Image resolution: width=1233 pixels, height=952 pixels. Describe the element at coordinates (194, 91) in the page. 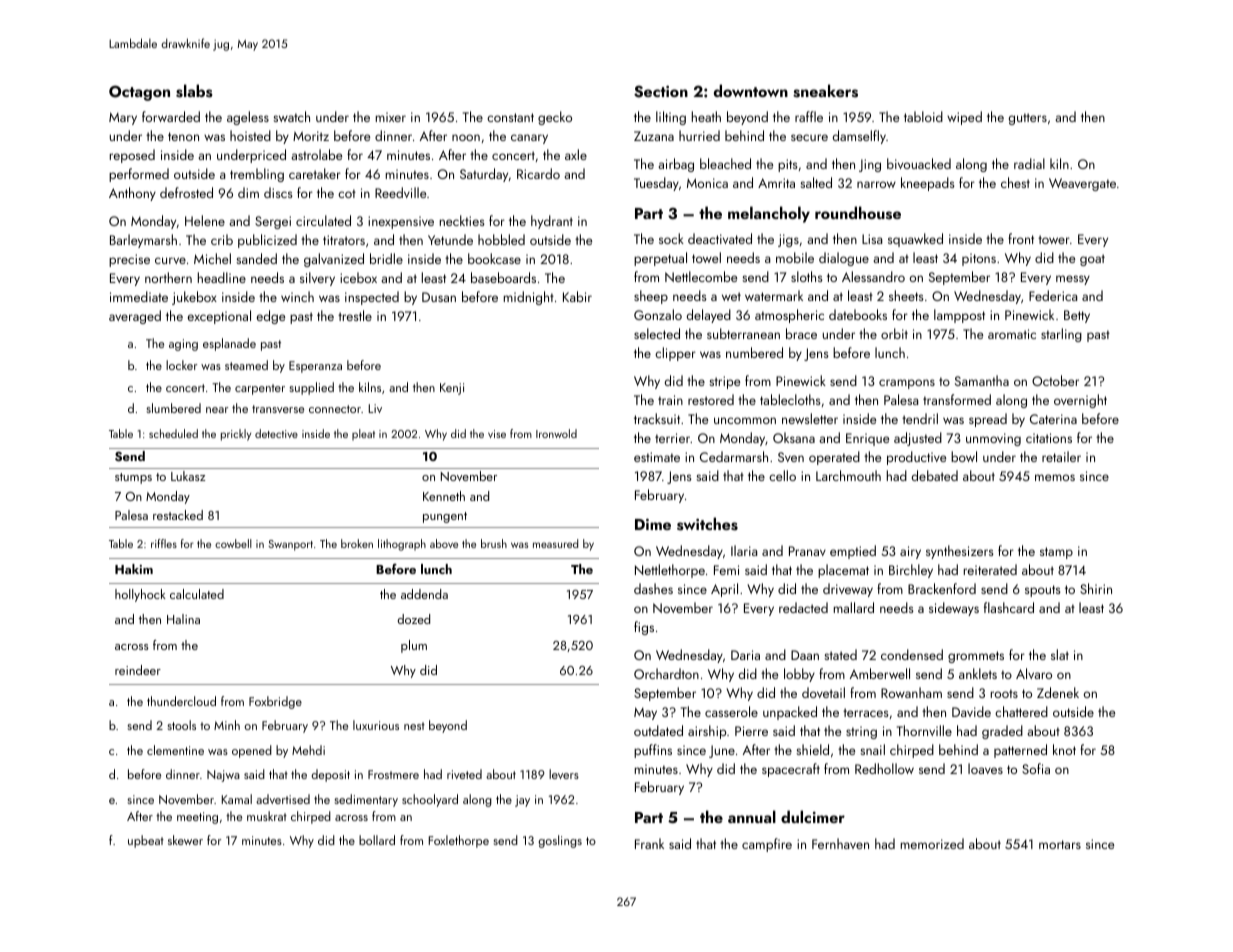

I see `slabs` at that location.
